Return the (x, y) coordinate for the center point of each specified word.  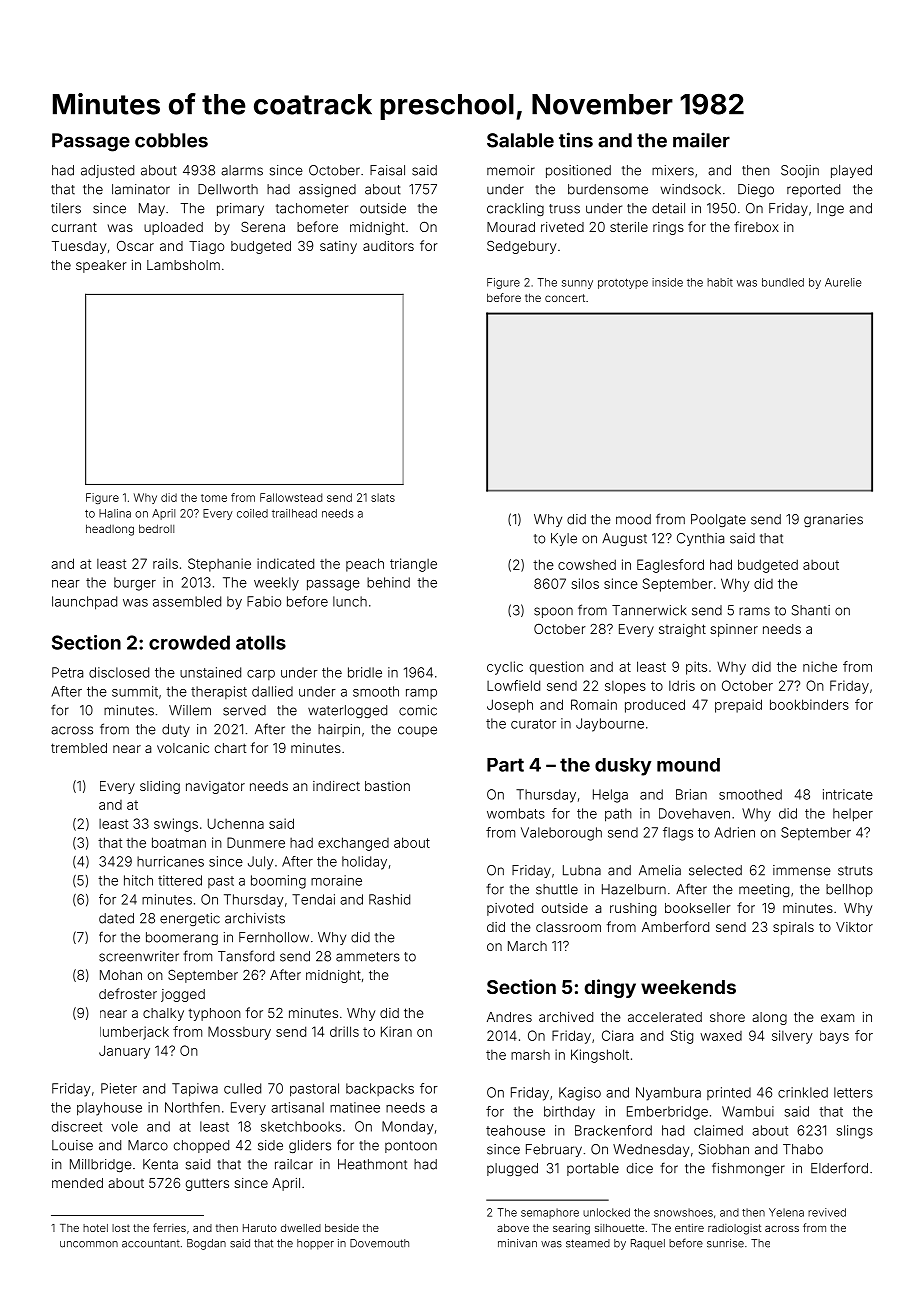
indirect (336, 786)
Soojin (800, 171)
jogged (183, 995)
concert (565, 298)
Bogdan (206, 1244)
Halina (115, 513)
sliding (160, 787)
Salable (520, 140)
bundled (783, 282)
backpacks (380, 1089)
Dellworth (228, 189)
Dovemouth (379, 1243)
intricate (848, 794)
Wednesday (651, 1150)
